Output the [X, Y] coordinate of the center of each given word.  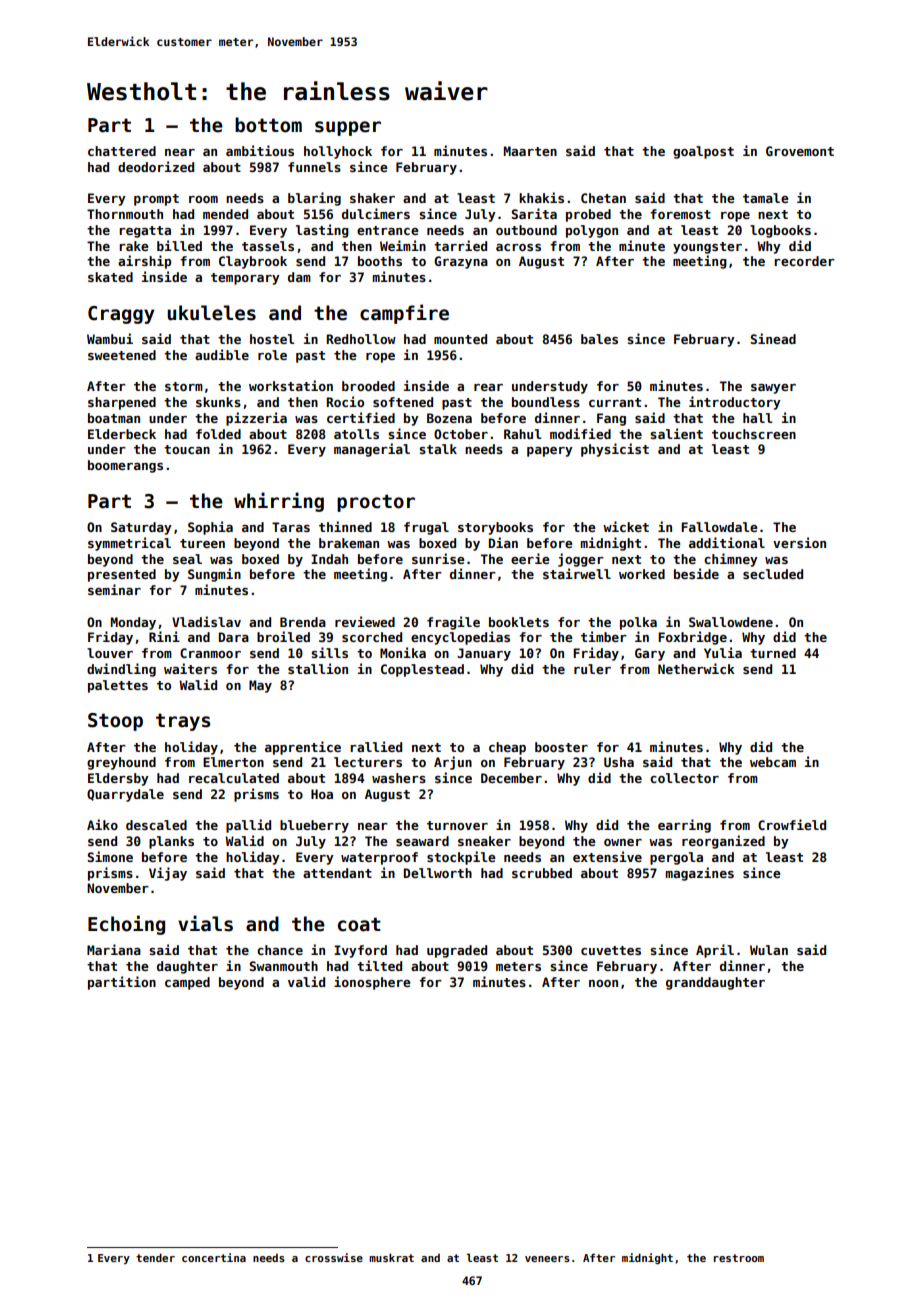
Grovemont [800, 151]
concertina [214, 1257]
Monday [133, 623]
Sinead [773, 338]
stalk [438, 449]
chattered [122, 151]
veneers [547, 1259]
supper [348, 128]
